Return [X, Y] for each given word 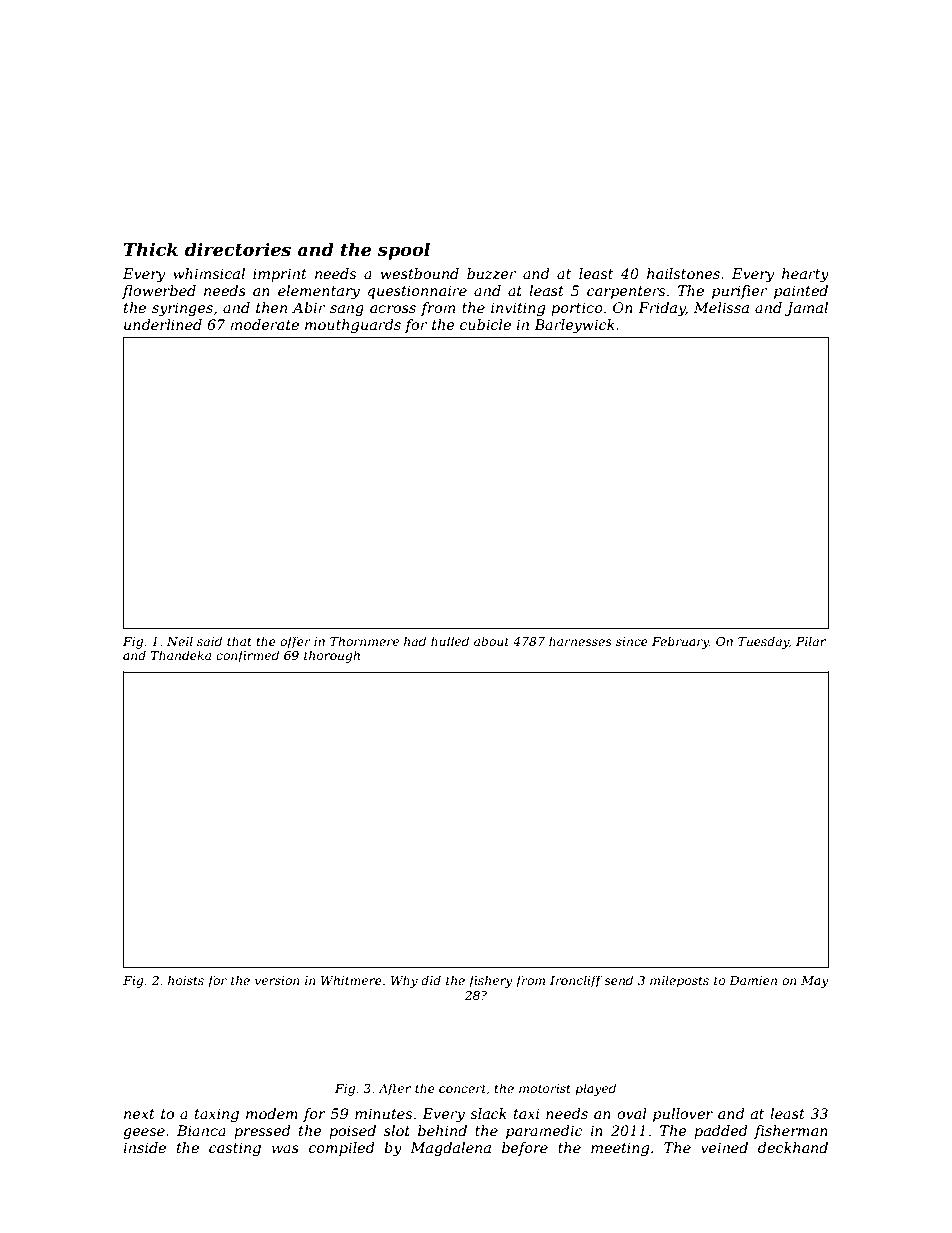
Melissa [721, 307]
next [139, 1114]
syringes [182, 309]
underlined [163, 324]
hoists [186, 980]
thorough [332, 656]
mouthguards [353, 326]
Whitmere [351, 980]
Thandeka [181, 655]
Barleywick [574, 326]
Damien [753, 980]
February [680, 642]
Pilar [811, 641]
